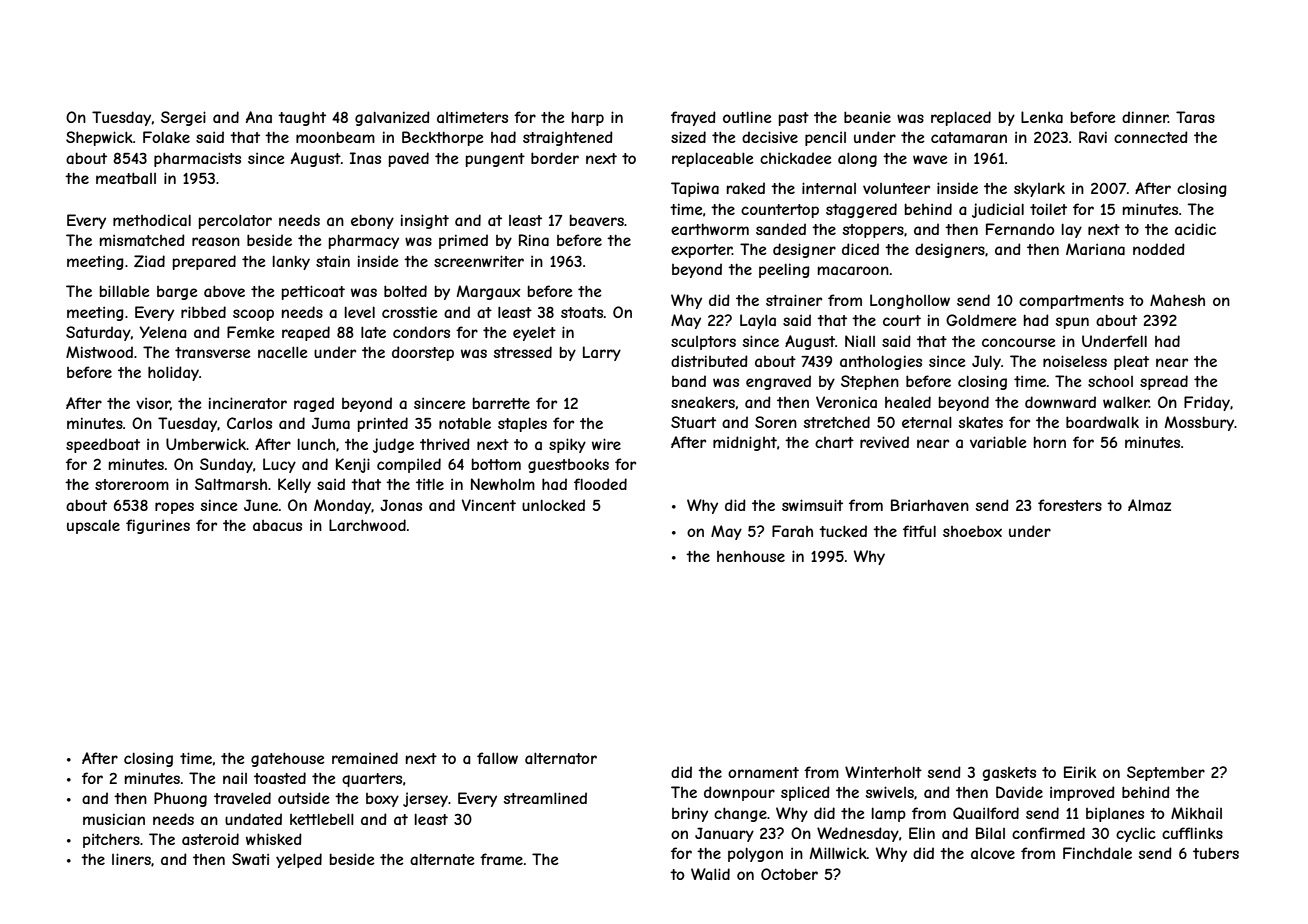  I want to click on Mahesh, so click(1177, 300).
